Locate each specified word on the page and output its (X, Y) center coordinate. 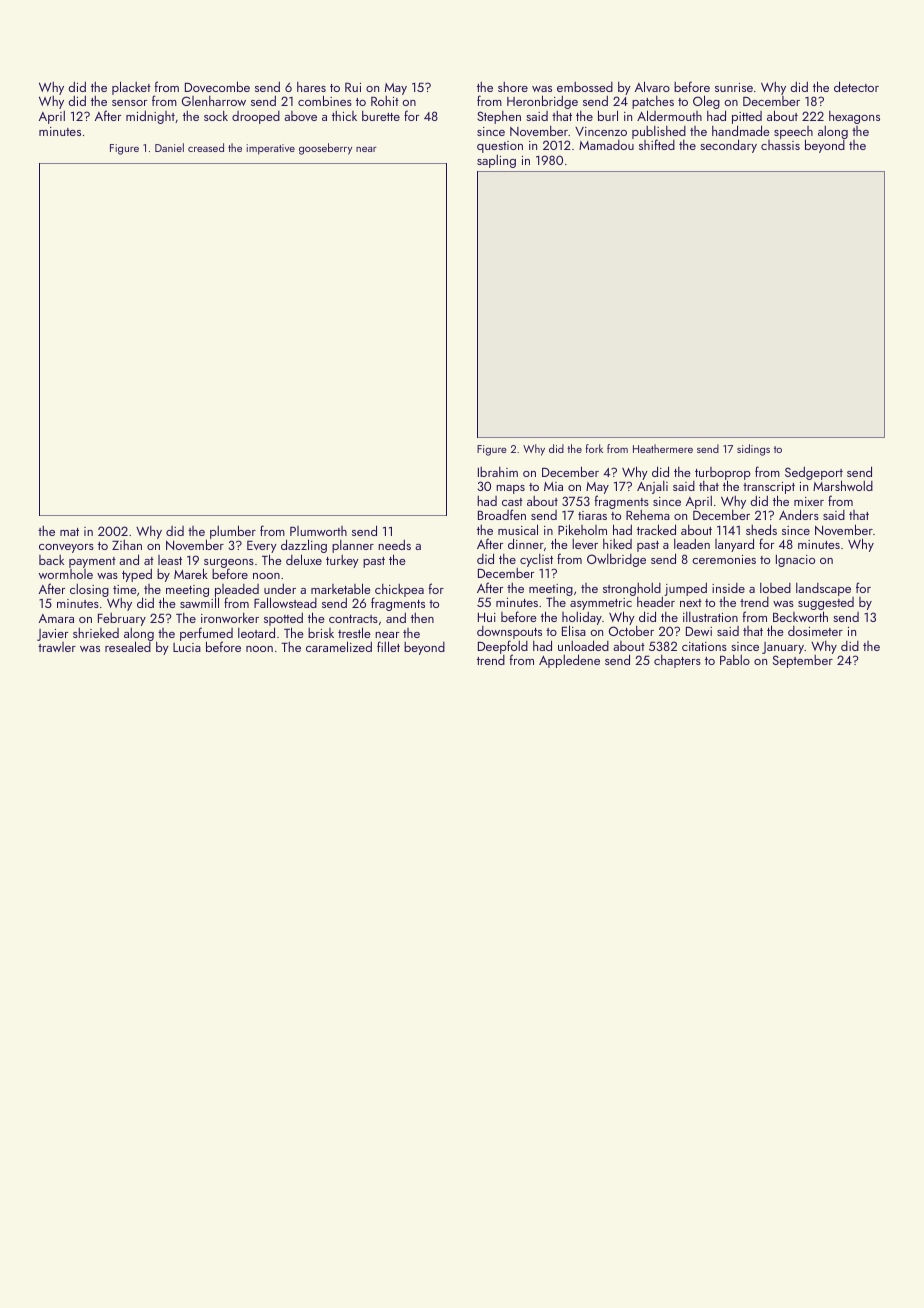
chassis (780, 145)
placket (131, 88)
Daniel (169, 147)
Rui (353, 87)
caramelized (339, 646)
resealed (128, 647)
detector (856, 86)
